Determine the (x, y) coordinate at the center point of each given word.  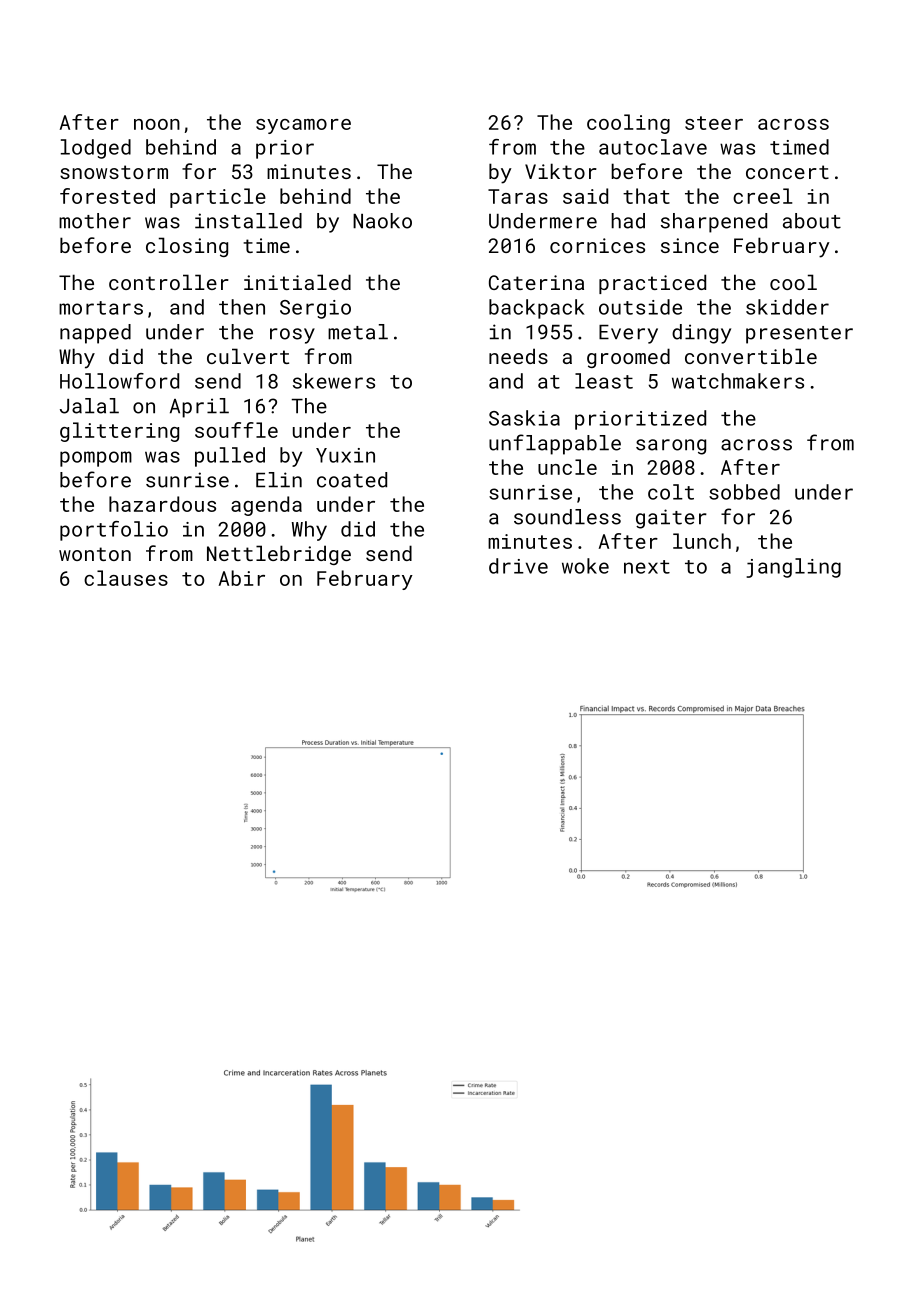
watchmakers (738, 381)
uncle (567, 467)
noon (157, 124)
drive (518, 566)
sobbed (744, 492)
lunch (702, 541)
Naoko (382, 221)
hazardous (162, 504)
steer (714, 123)
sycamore (303, 126)
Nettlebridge (279, 555)
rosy (292, 336)
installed (248, 221)
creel (762, 196)
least (604, 381)
